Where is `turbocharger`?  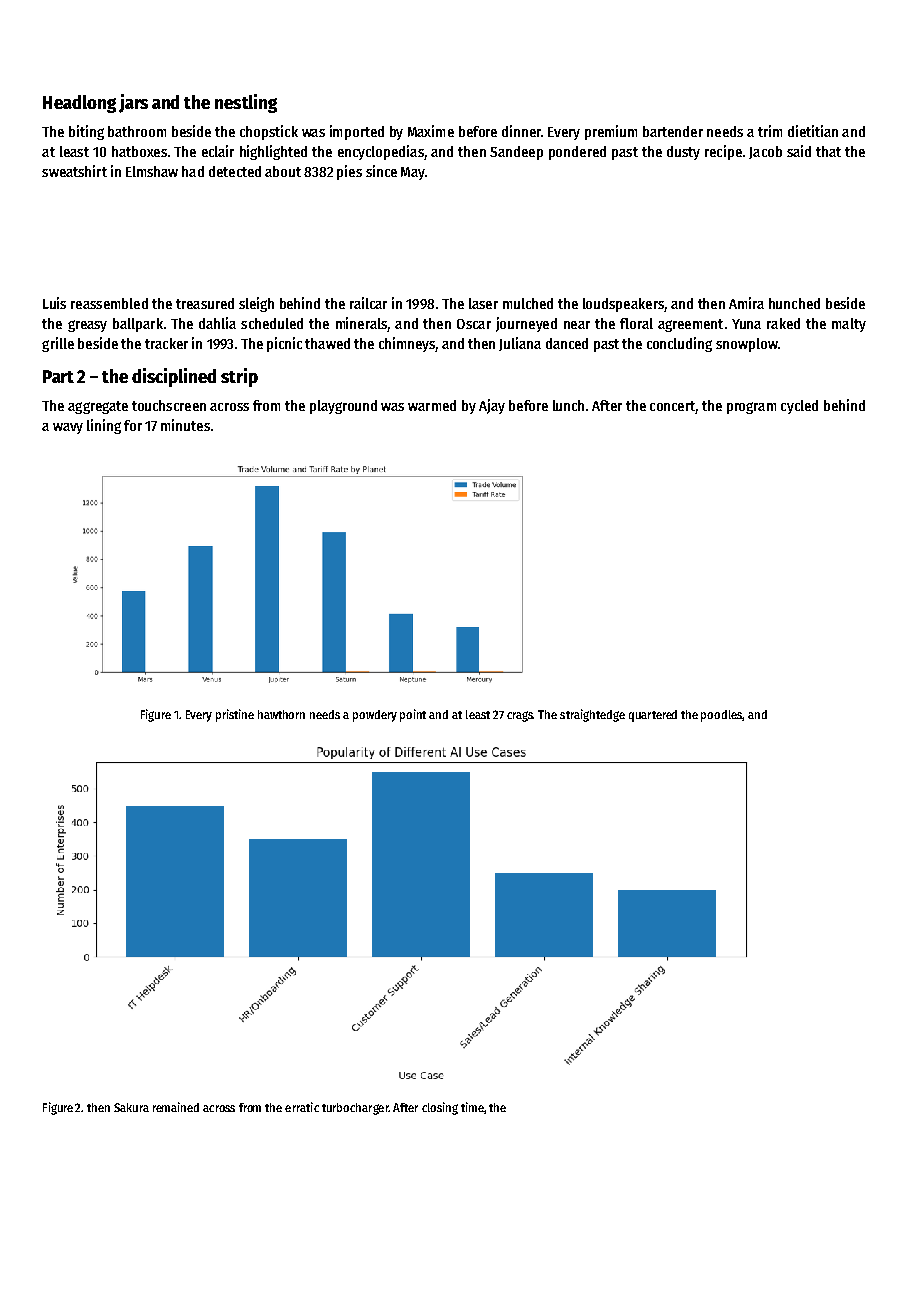 turbocharger is located at coordinates (355, 1109).
